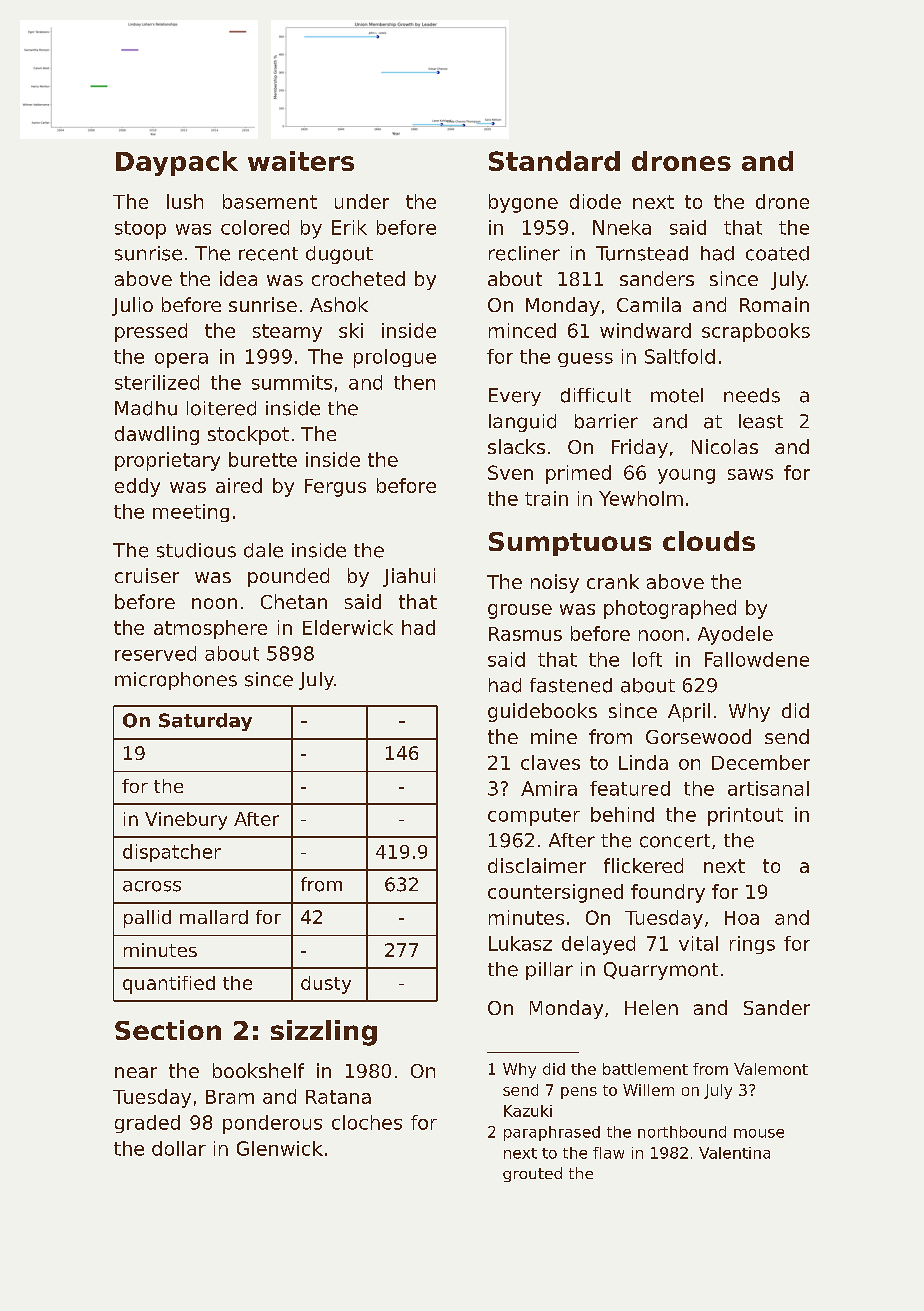 This page has height=1311, width=924. Describe the element at coordinates (735, 635) in the page. I see `Ayodele` at that location.
